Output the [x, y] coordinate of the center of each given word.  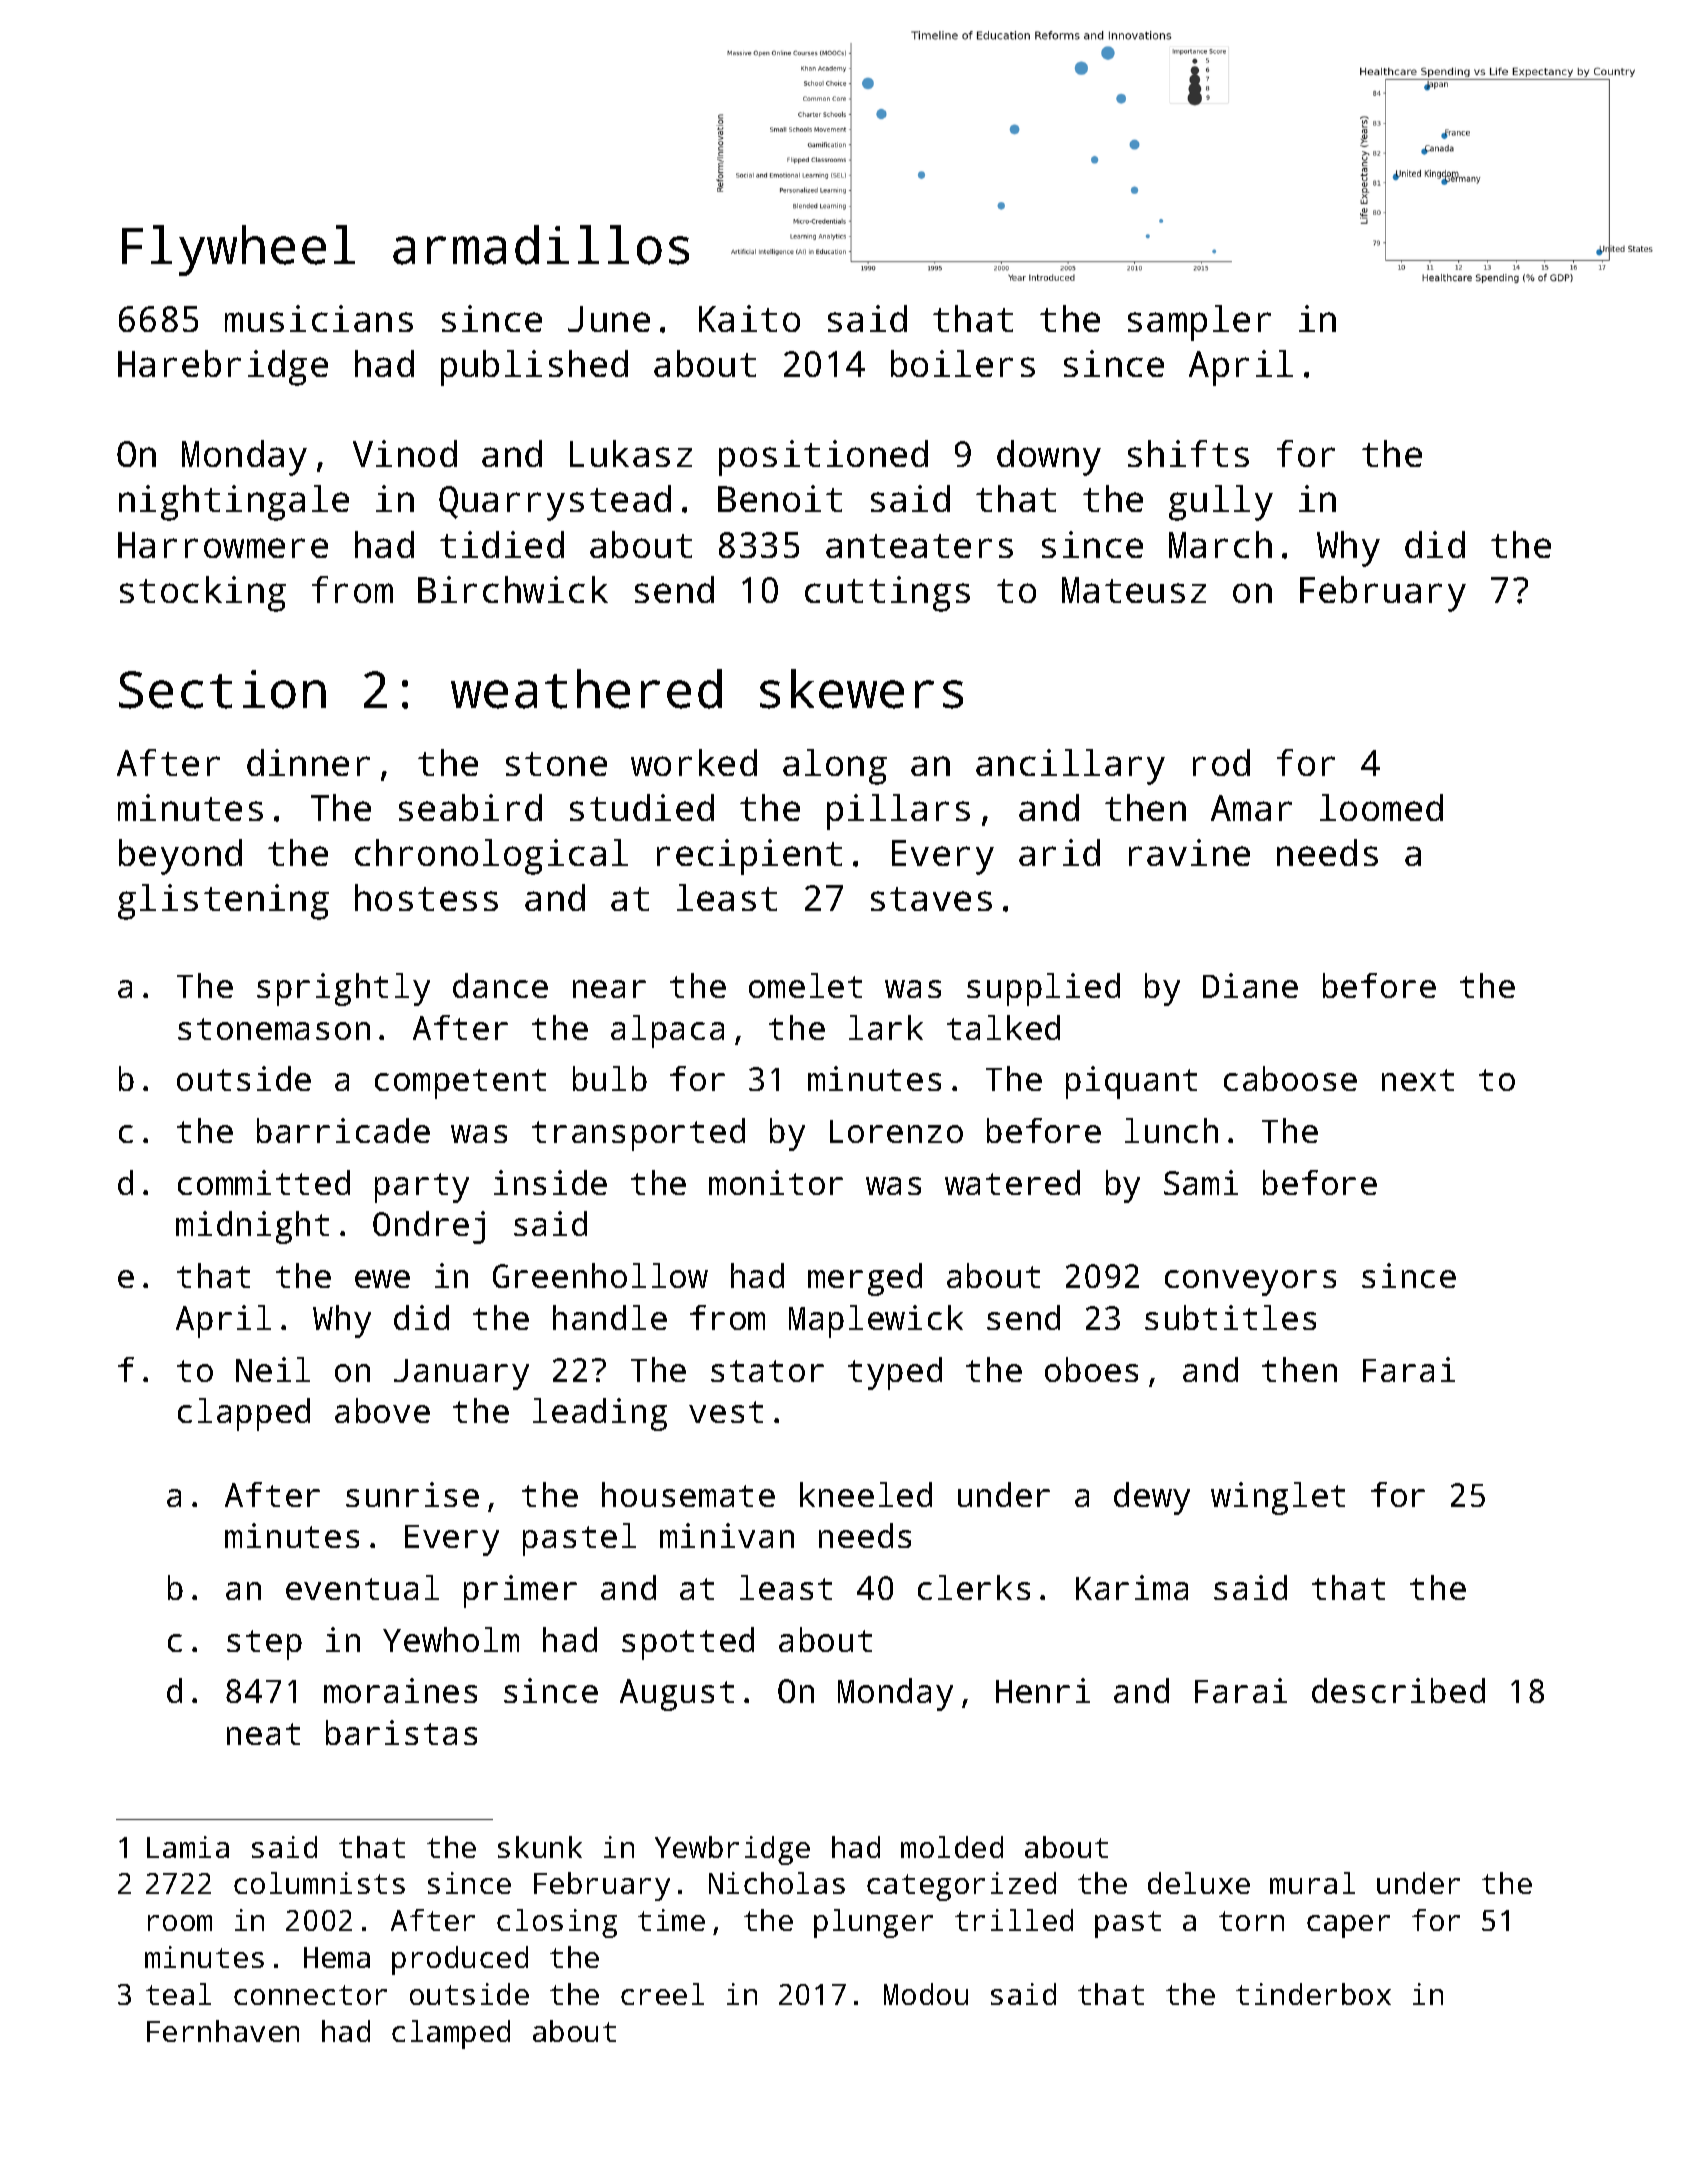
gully [1221, 503]
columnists [319, 1883]
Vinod [405, 453]
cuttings [887, 594]
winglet [1278, 1498]
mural [1312, 1883]
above [382, 1410]
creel [662, 1994]
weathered [586, 689]
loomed [1381, 807]
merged [865, 1279]
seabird [470, 807]
